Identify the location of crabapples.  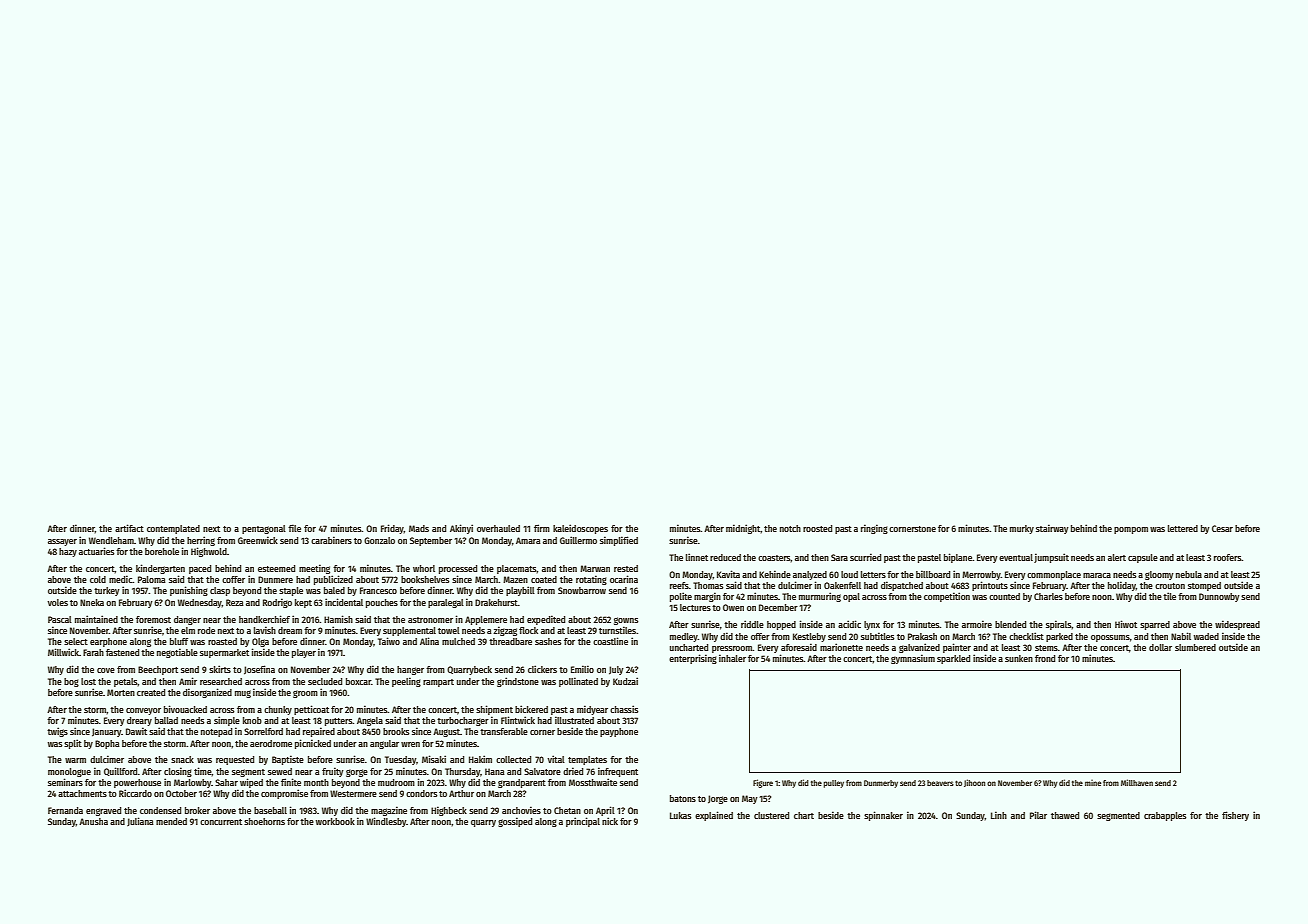
(1165, 816).
